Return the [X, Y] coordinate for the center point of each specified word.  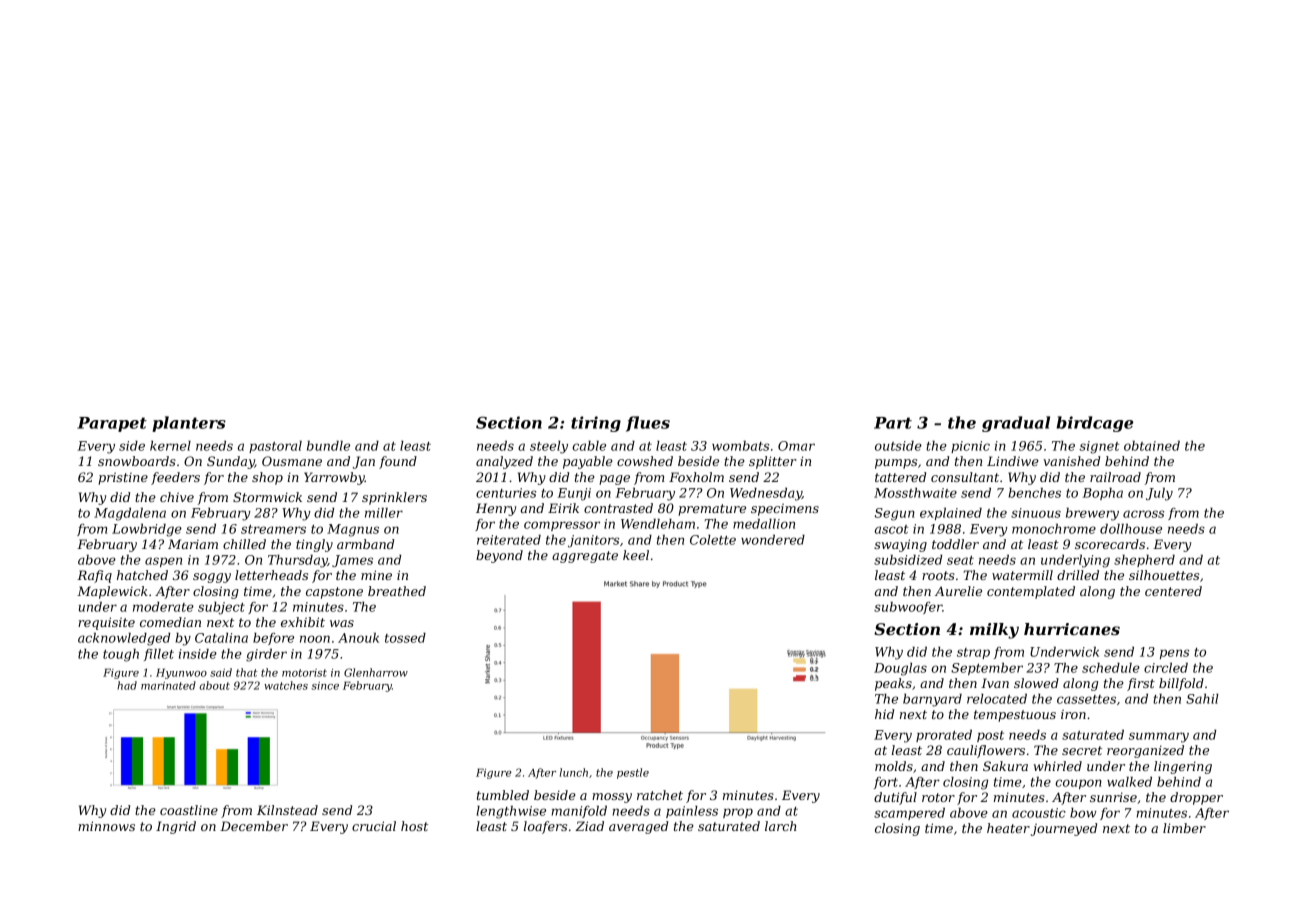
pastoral [275, 447]
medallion [764, 524]
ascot [891, 529]
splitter [773, 462]
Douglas [900, 669]
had [127, 685]
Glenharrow [376, 672]
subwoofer [908, 608]
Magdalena [130, 514]
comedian [170, 622]
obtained [1152, 446]
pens [1174, 654]
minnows [106, 826]
